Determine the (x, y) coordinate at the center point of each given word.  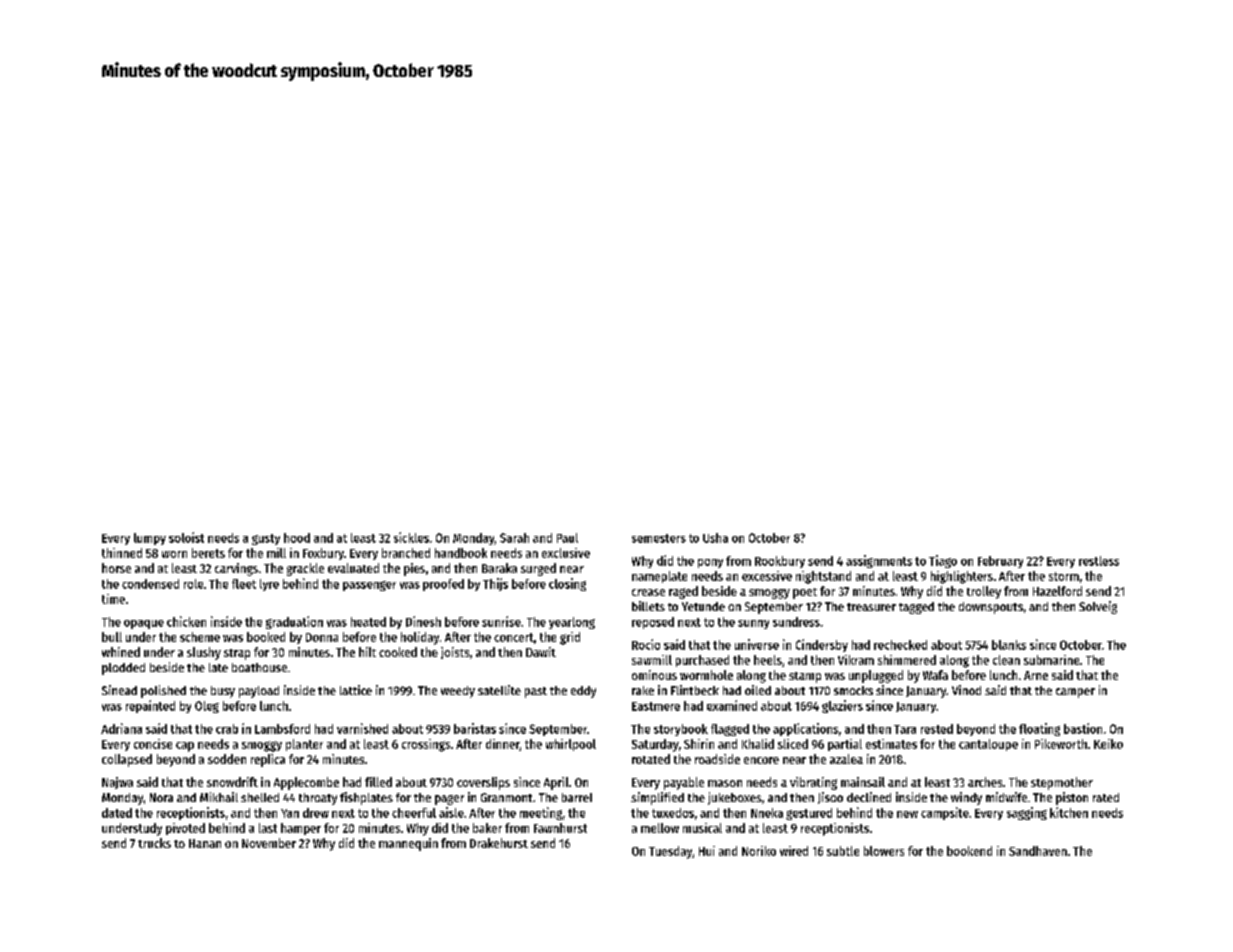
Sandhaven (1038, 851)
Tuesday (670, 852)
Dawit (541, 652)
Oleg (207, 707)
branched (406, 553)
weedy (458, 692)
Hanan (205, 843)
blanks (1009, 645)
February (1000, 562)
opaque (144, 624)
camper (1075, 693)
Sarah (514, 538)
